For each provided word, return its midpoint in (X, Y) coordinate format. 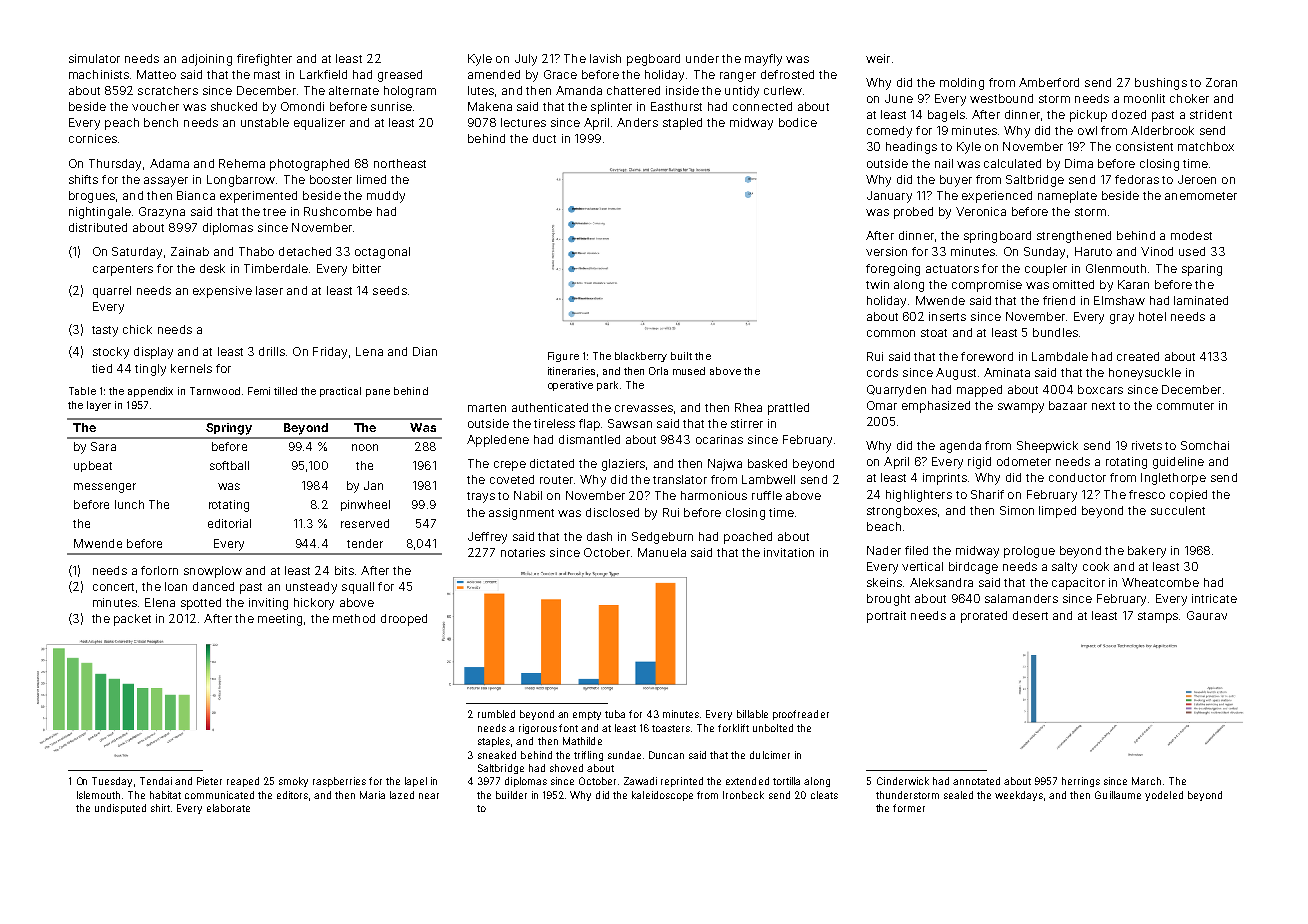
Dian (425, 351)
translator (680, 479)
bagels (946, 116)
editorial (229, 523)
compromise (987, 286)
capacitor (1078, 584)
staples (494, 742)
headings (911, 148)
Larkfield (323, 74)
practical (340, 392)
